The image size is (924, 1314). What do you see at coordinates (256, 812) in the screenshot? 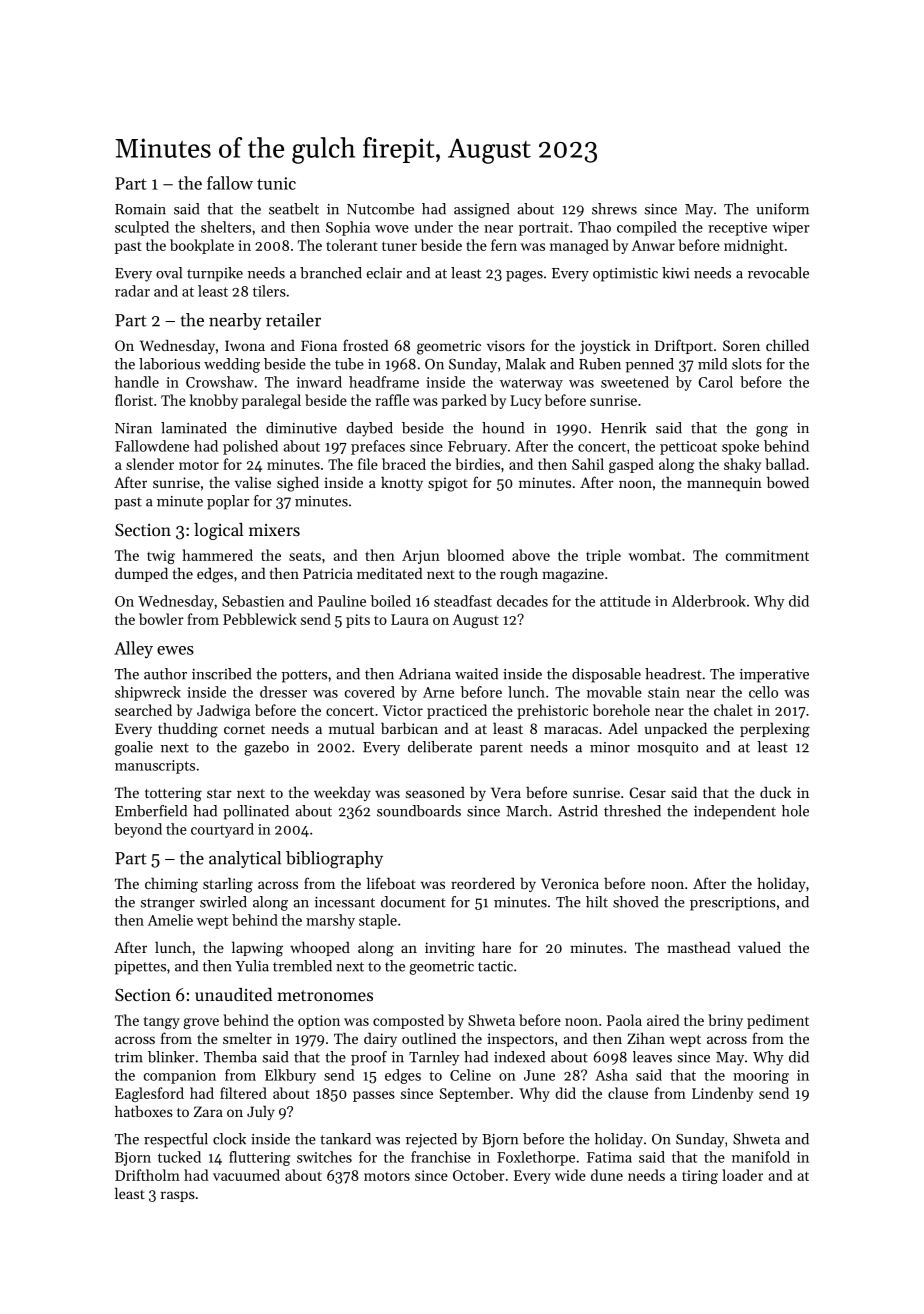
I see `pollinated` at bounding box center [256, 812].
